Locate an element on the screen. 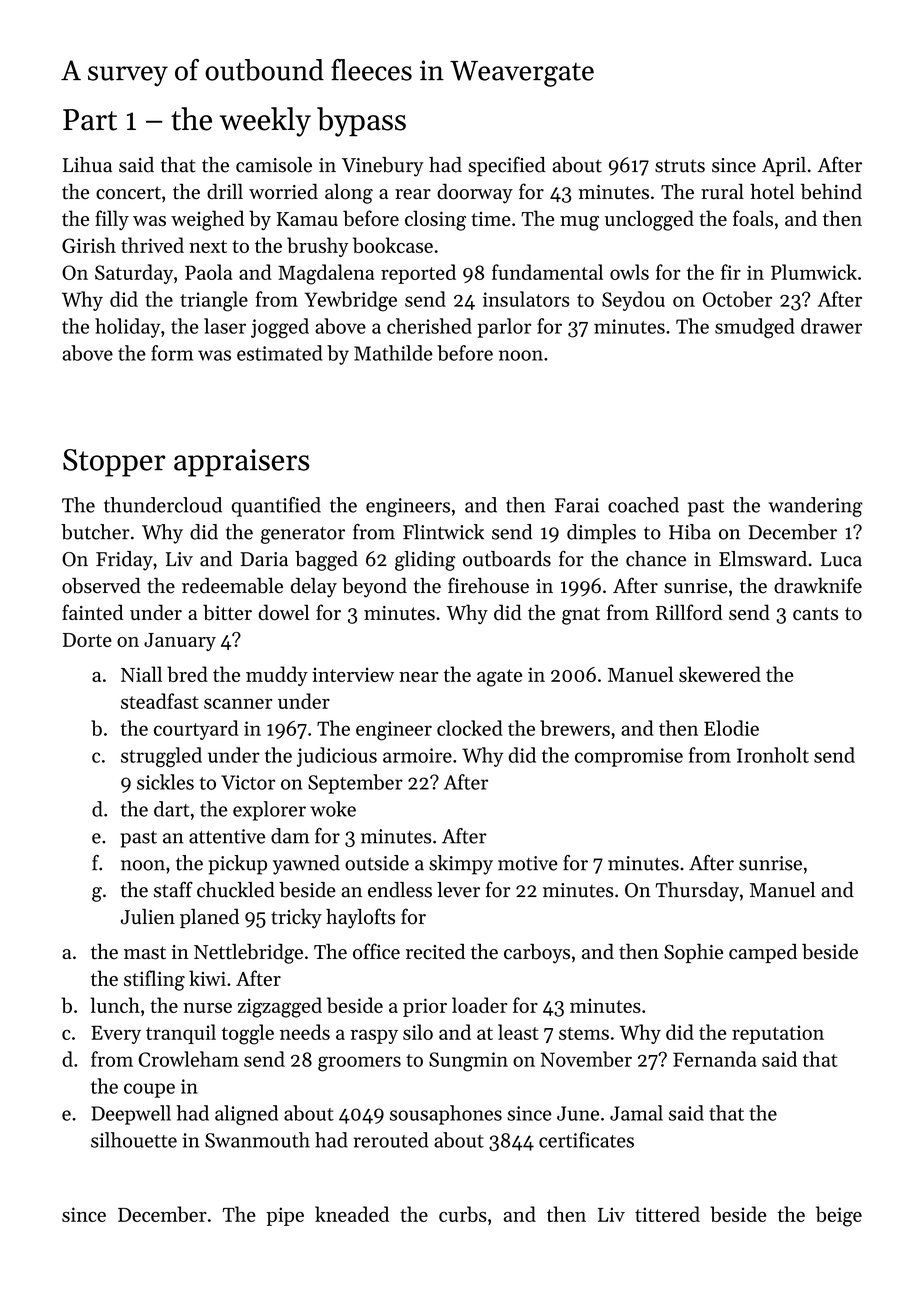 This screenshot has height=1314, width=924. Sungmin is located at coordinates (468, 1062).
